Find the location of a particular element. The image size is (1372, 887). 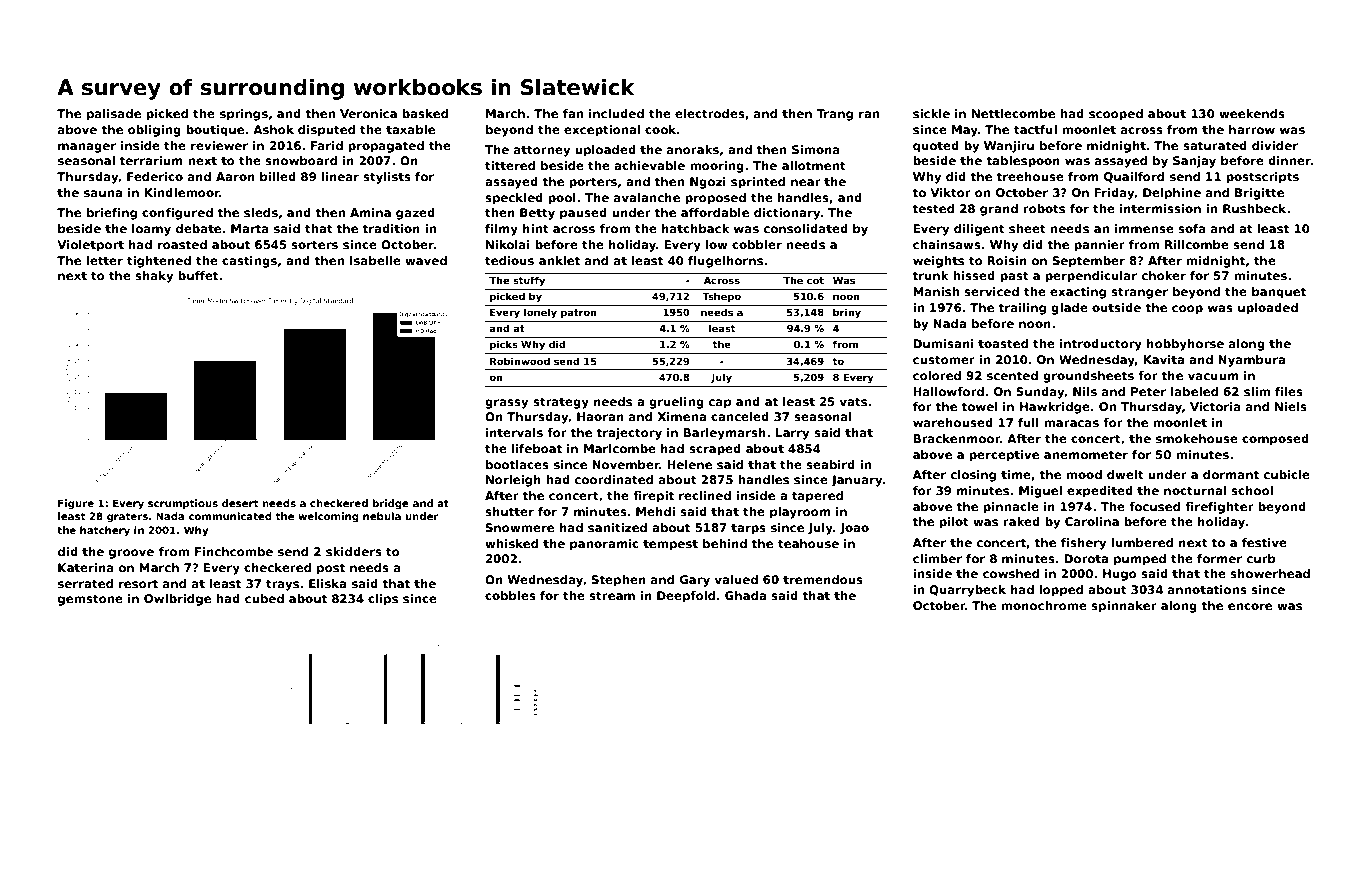

Federico is located at coordinates (155, 176).
